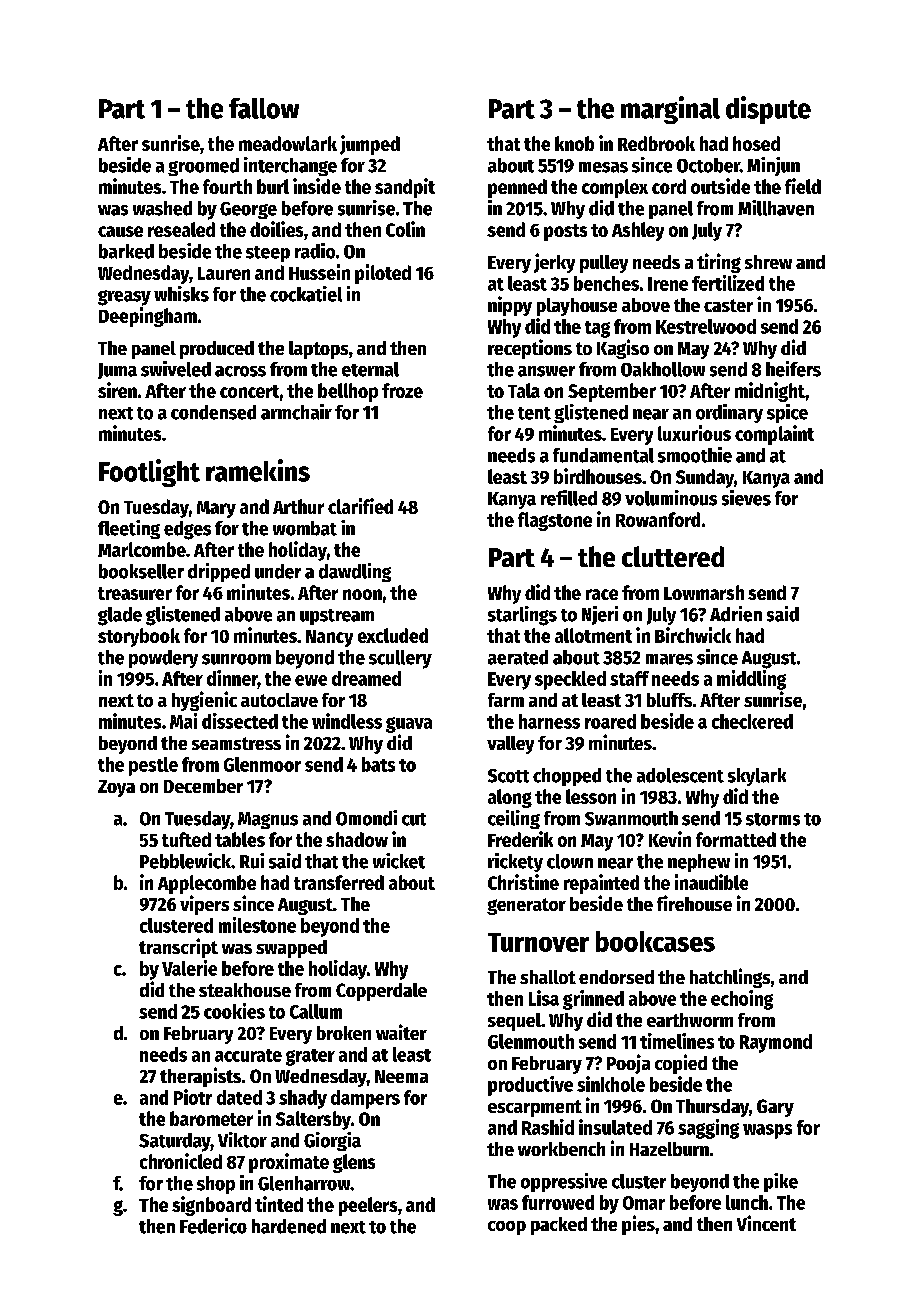 This document has height=1314, width=924. I want to click on copied, so click(681, 1064).
